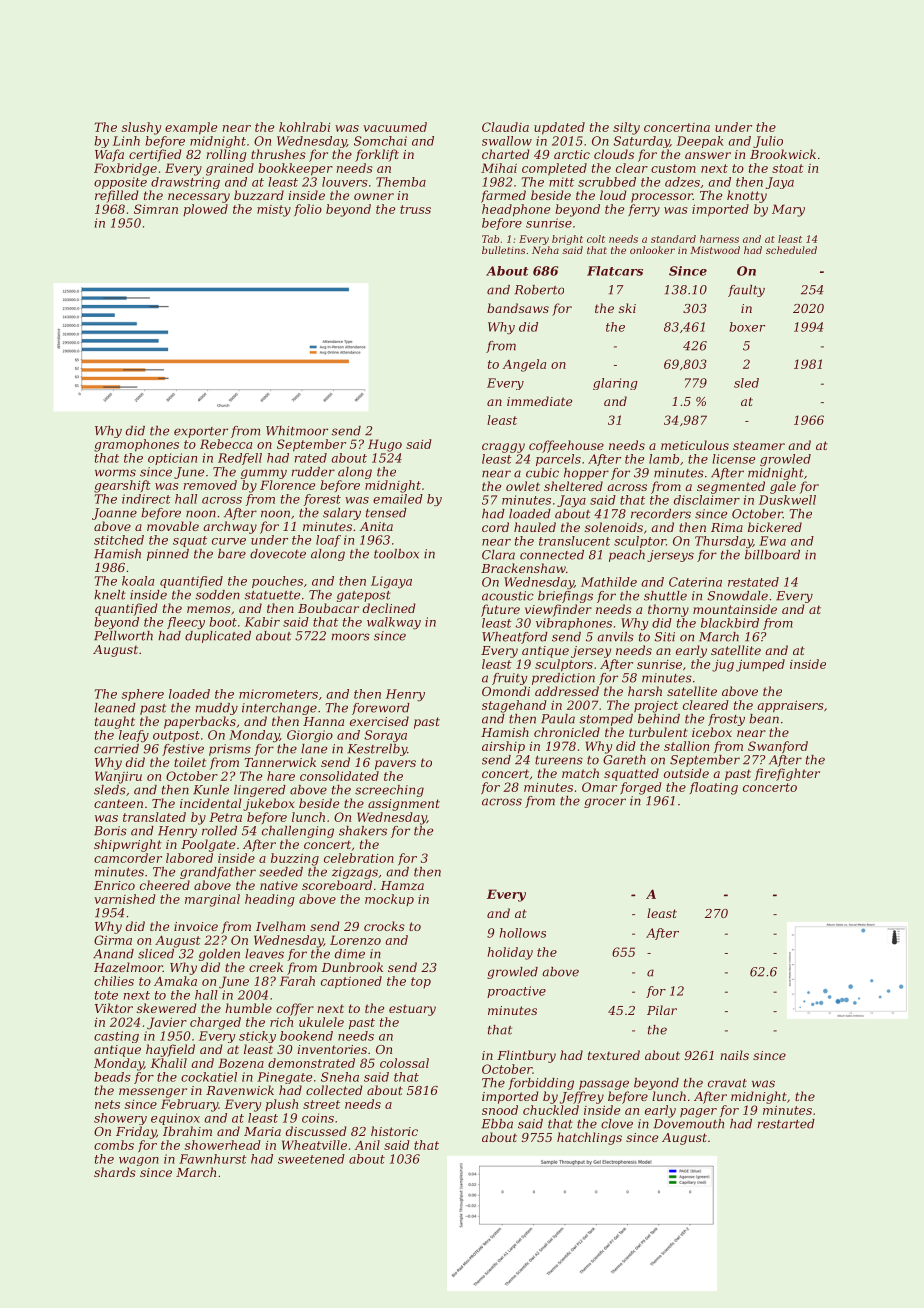 This page has height=1308, width=924. What do you see at coordinates (311, 1159) in the page?
I see `sweetened` at bounding box center [311, 1159].
